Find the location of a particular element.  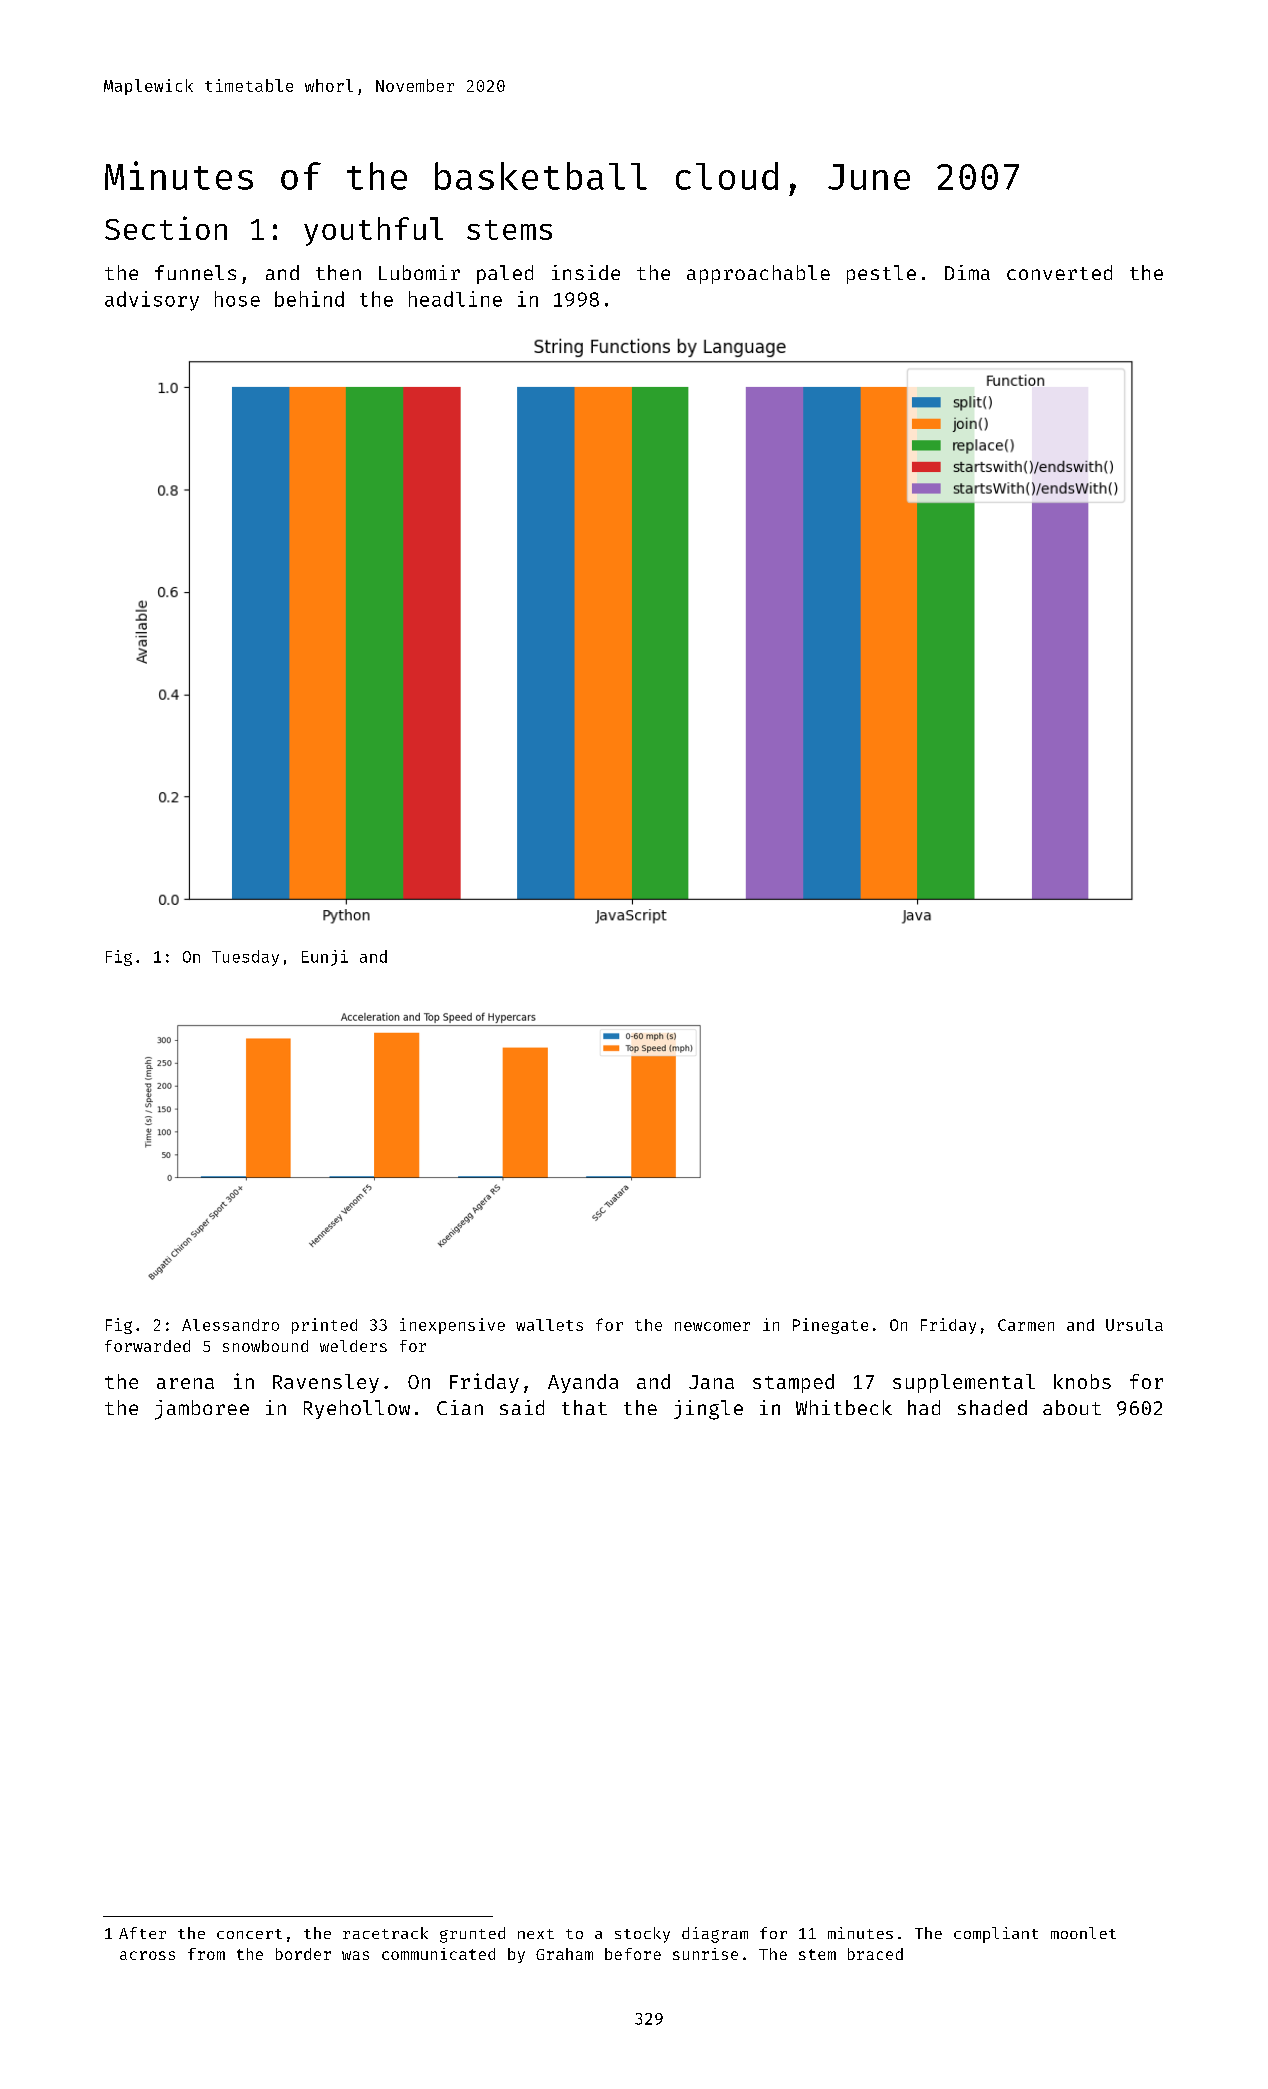

paled is located at coordinates (505, 274).
